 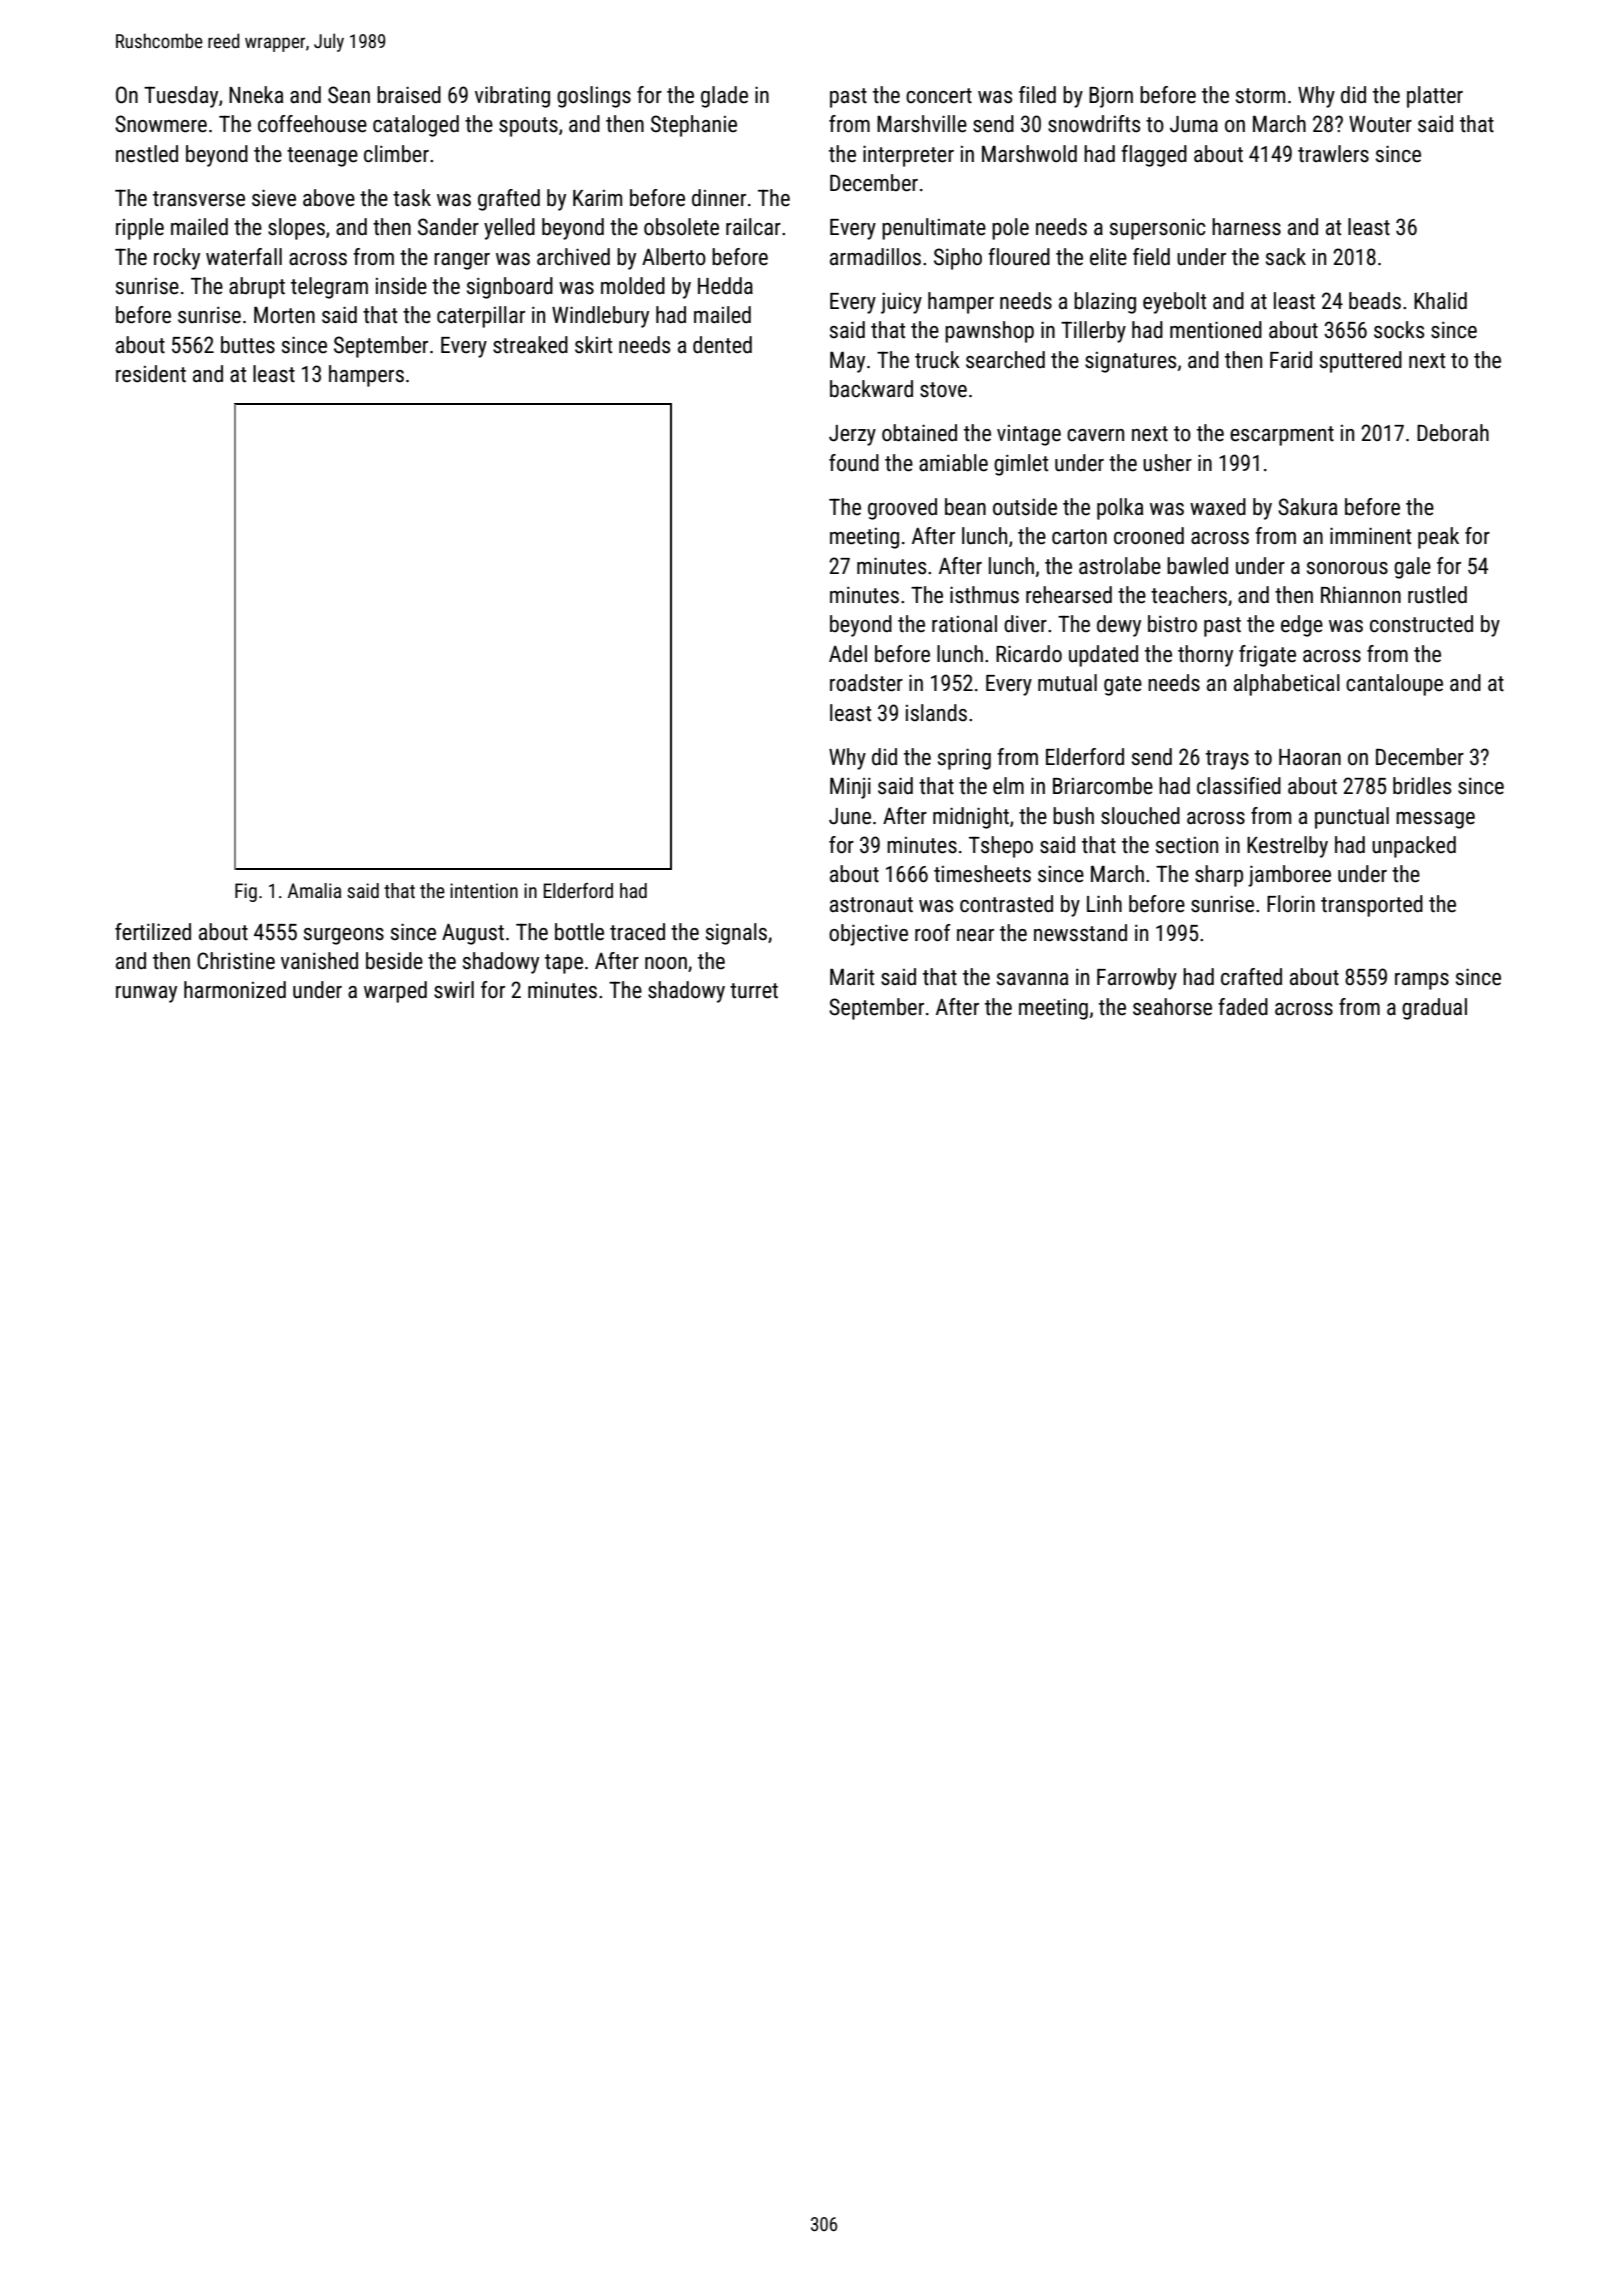 What do you see at coordinates (753, 227) in the document?
I see `railcar` at bounding box center [753, 227].
